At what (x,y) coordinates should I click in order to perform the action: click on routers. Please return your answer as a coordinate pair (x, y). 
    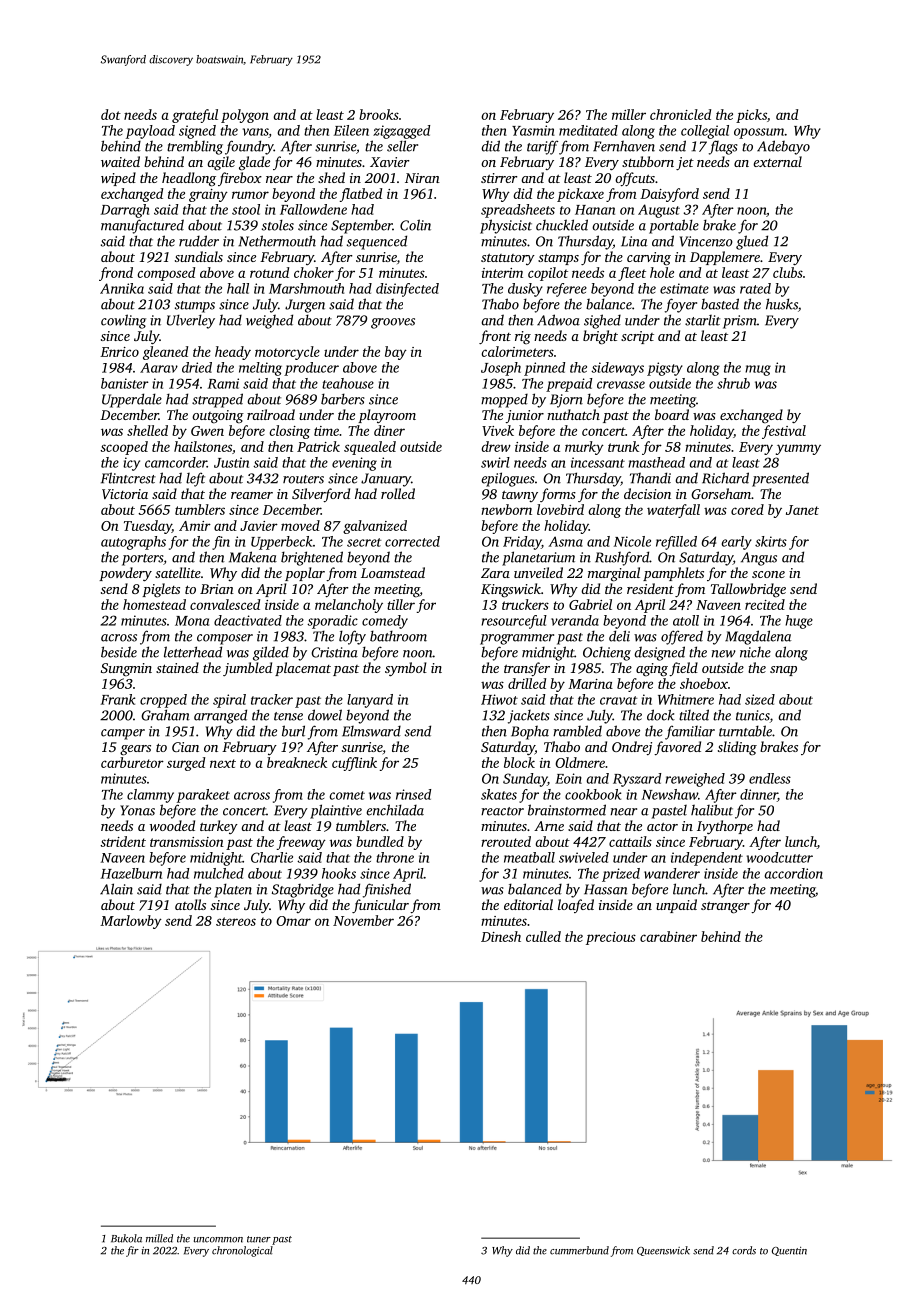
    Looking at the image, I should click on (303, 479).
